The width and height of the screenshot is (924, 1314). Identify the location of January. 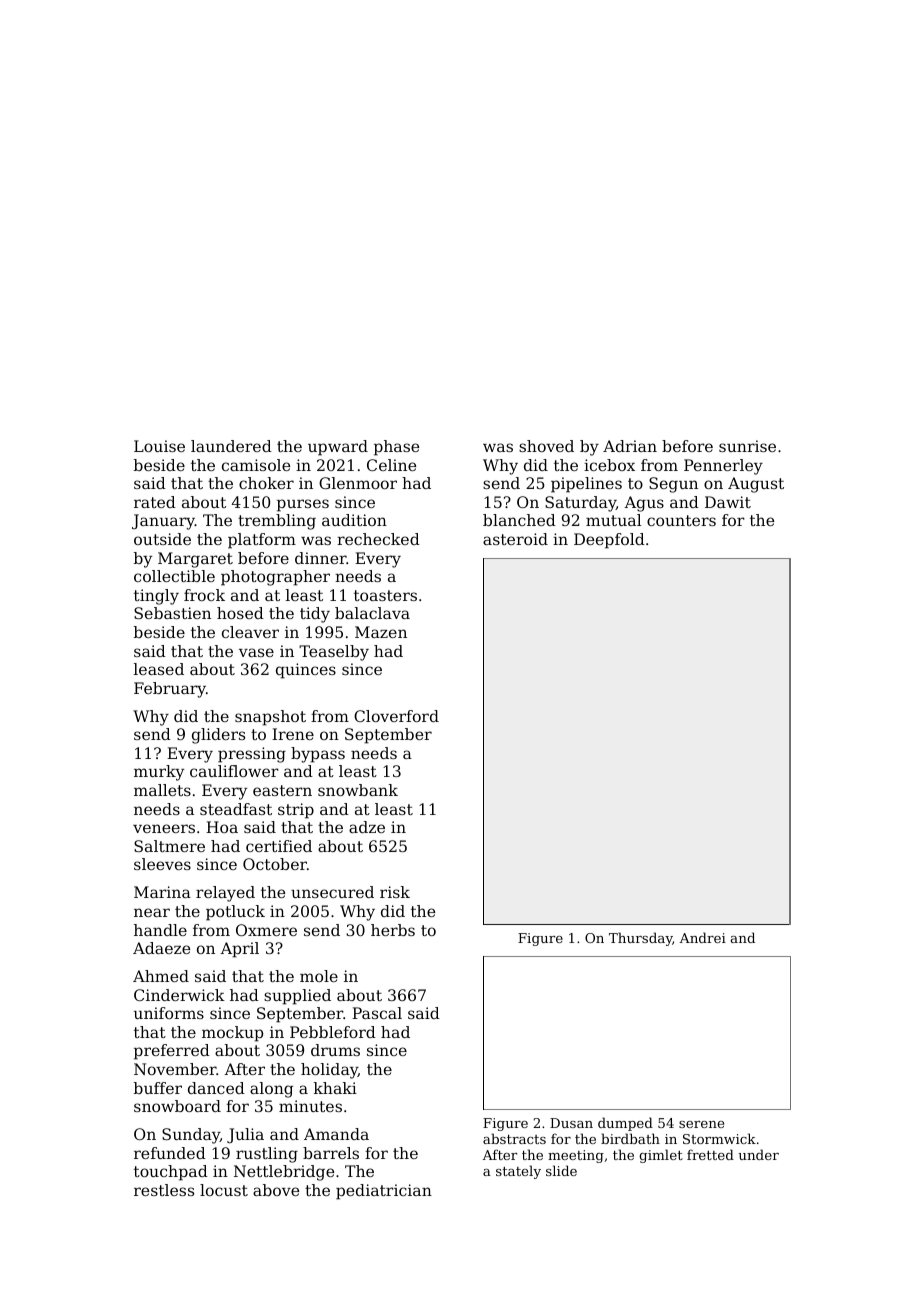
(163, 522).
